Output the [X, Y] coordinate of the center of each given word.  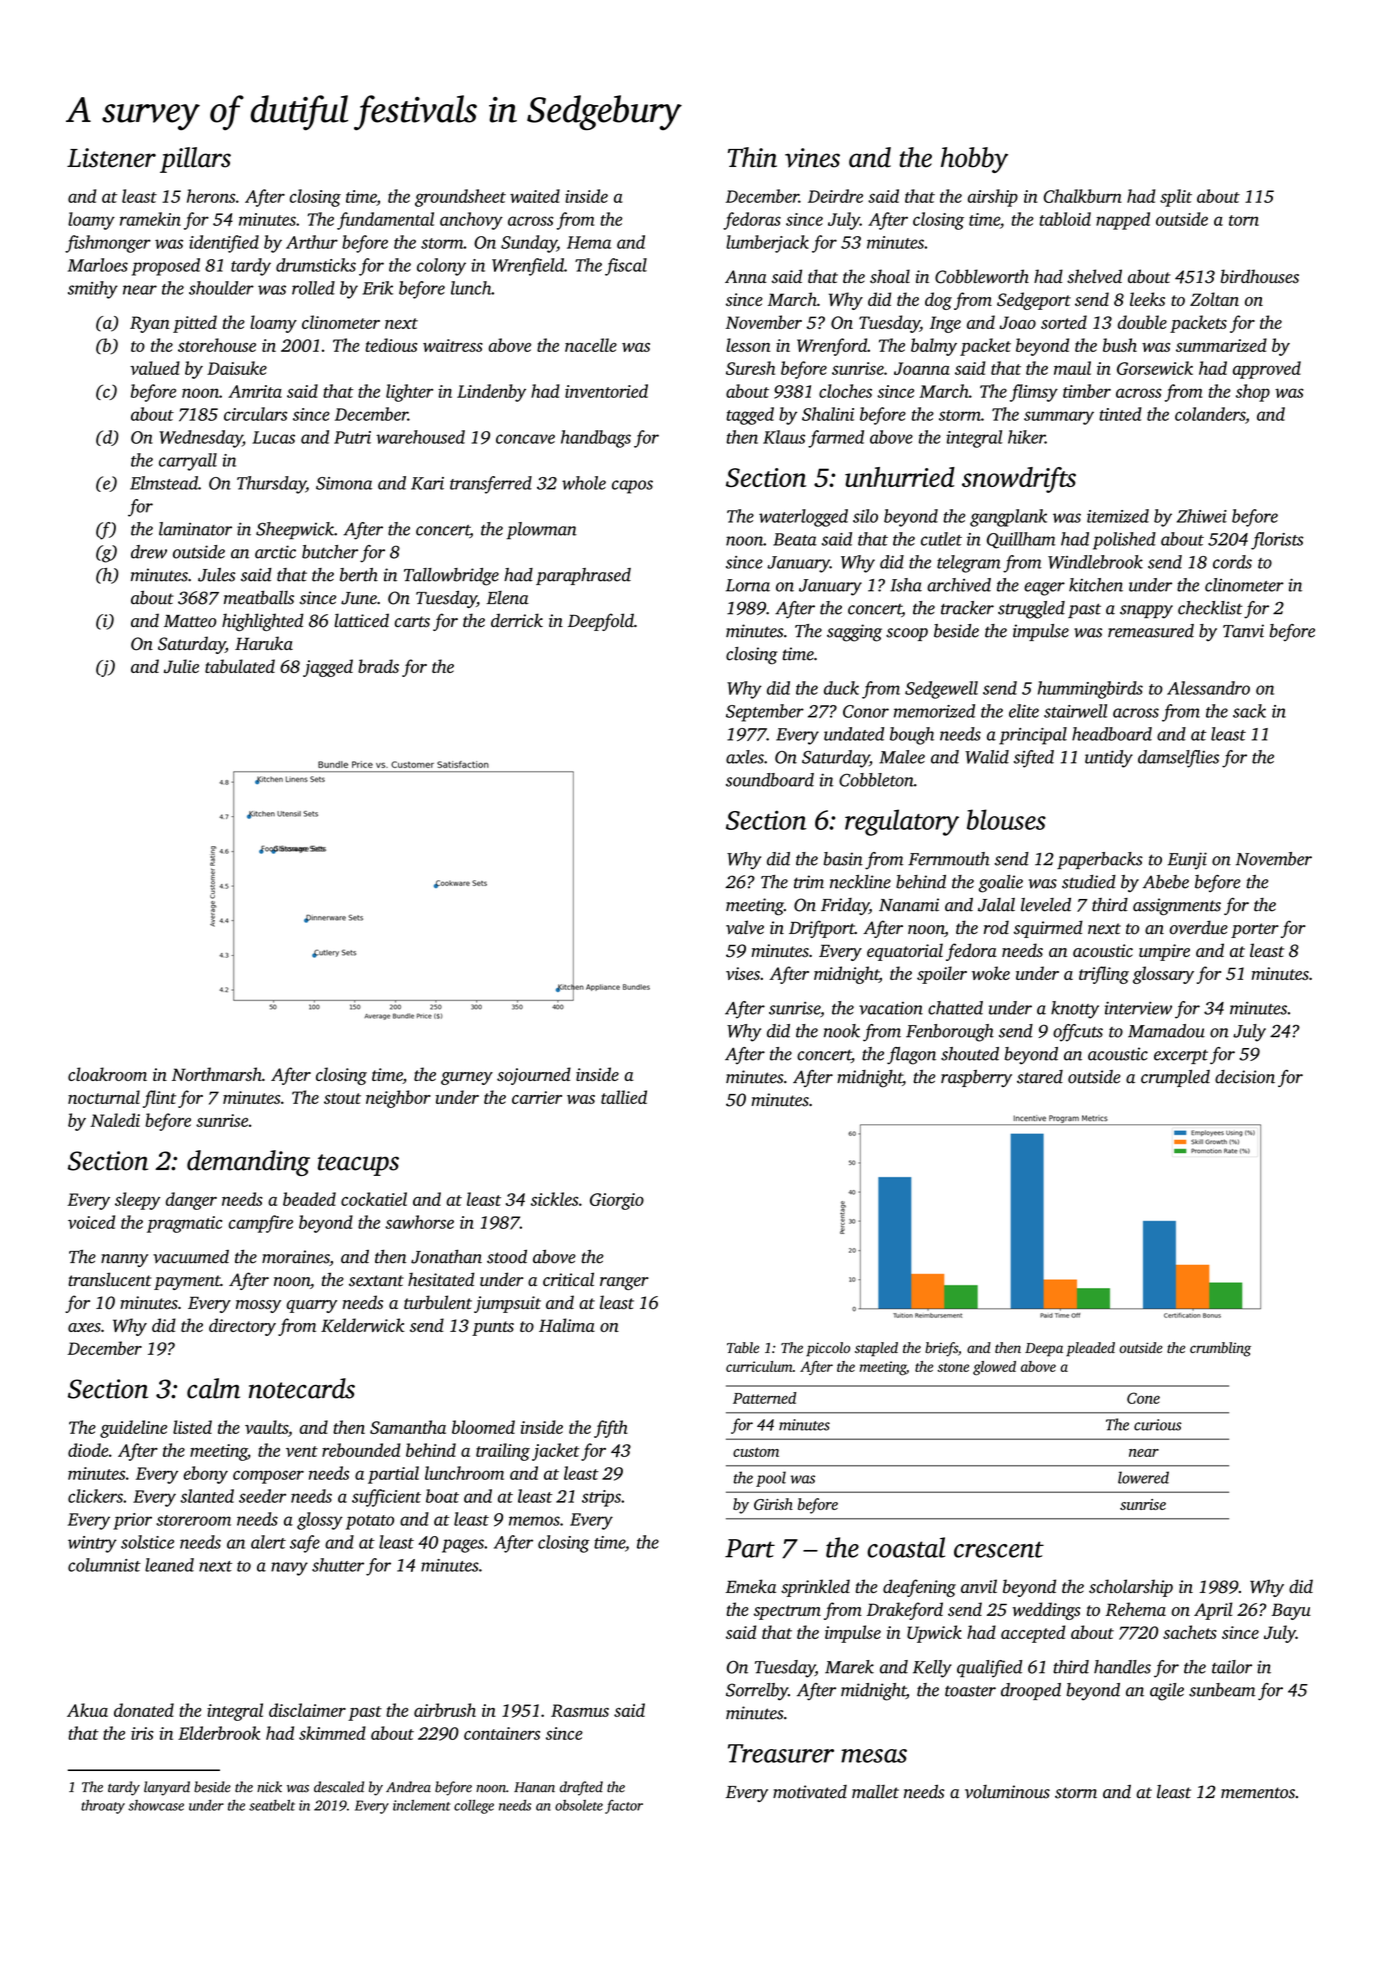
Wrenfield [528, 267]
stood [507, 1257]
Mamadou [1166, 1031]
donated [144, 1710]
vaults [266, 1427]
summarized [1221, 345]
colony [441, 267]
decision [1245, 1077]
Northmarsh [217, 1074]
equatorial [905, 952]
